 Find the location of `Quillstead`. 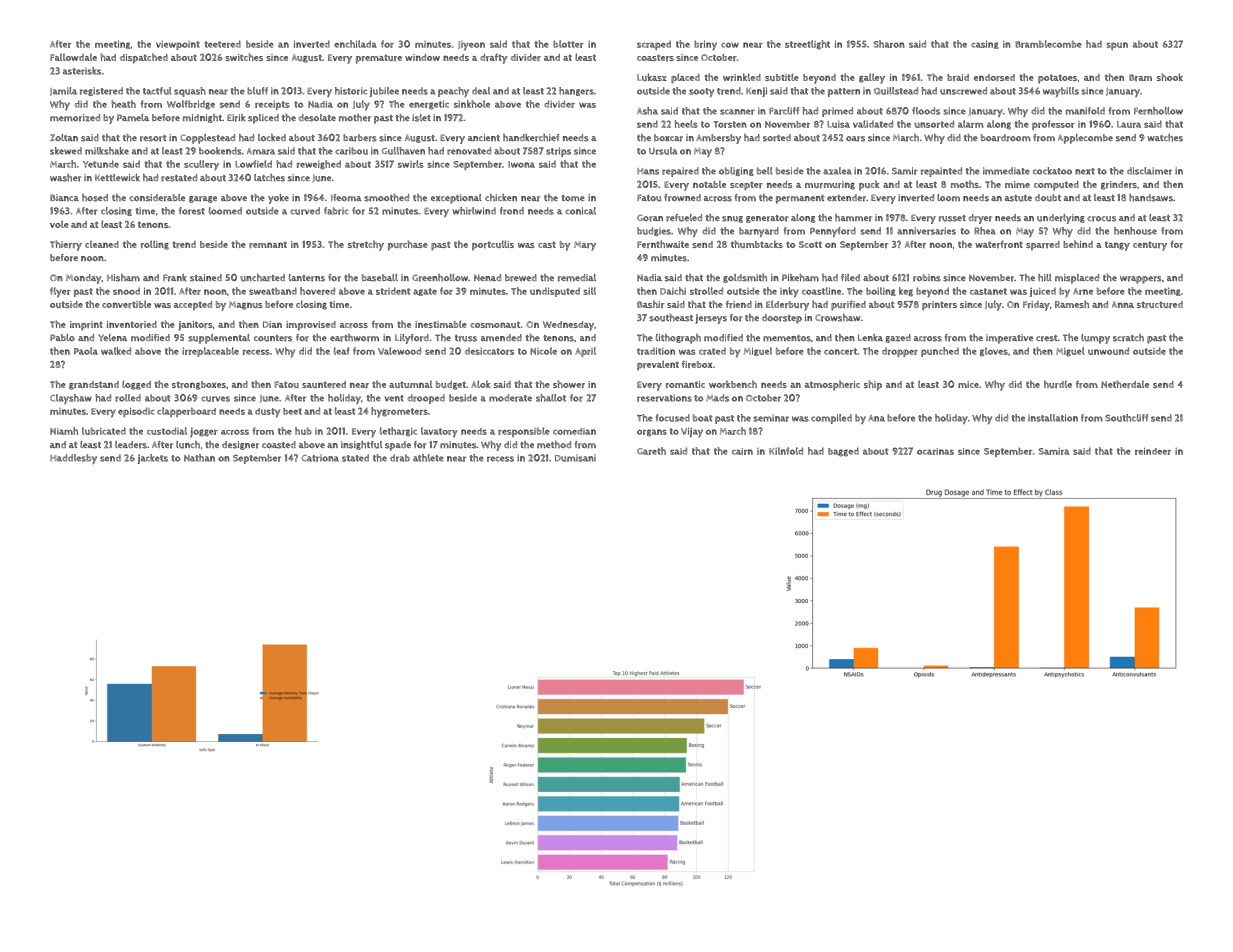

Quillstead is located at coordinates (896, 91).
